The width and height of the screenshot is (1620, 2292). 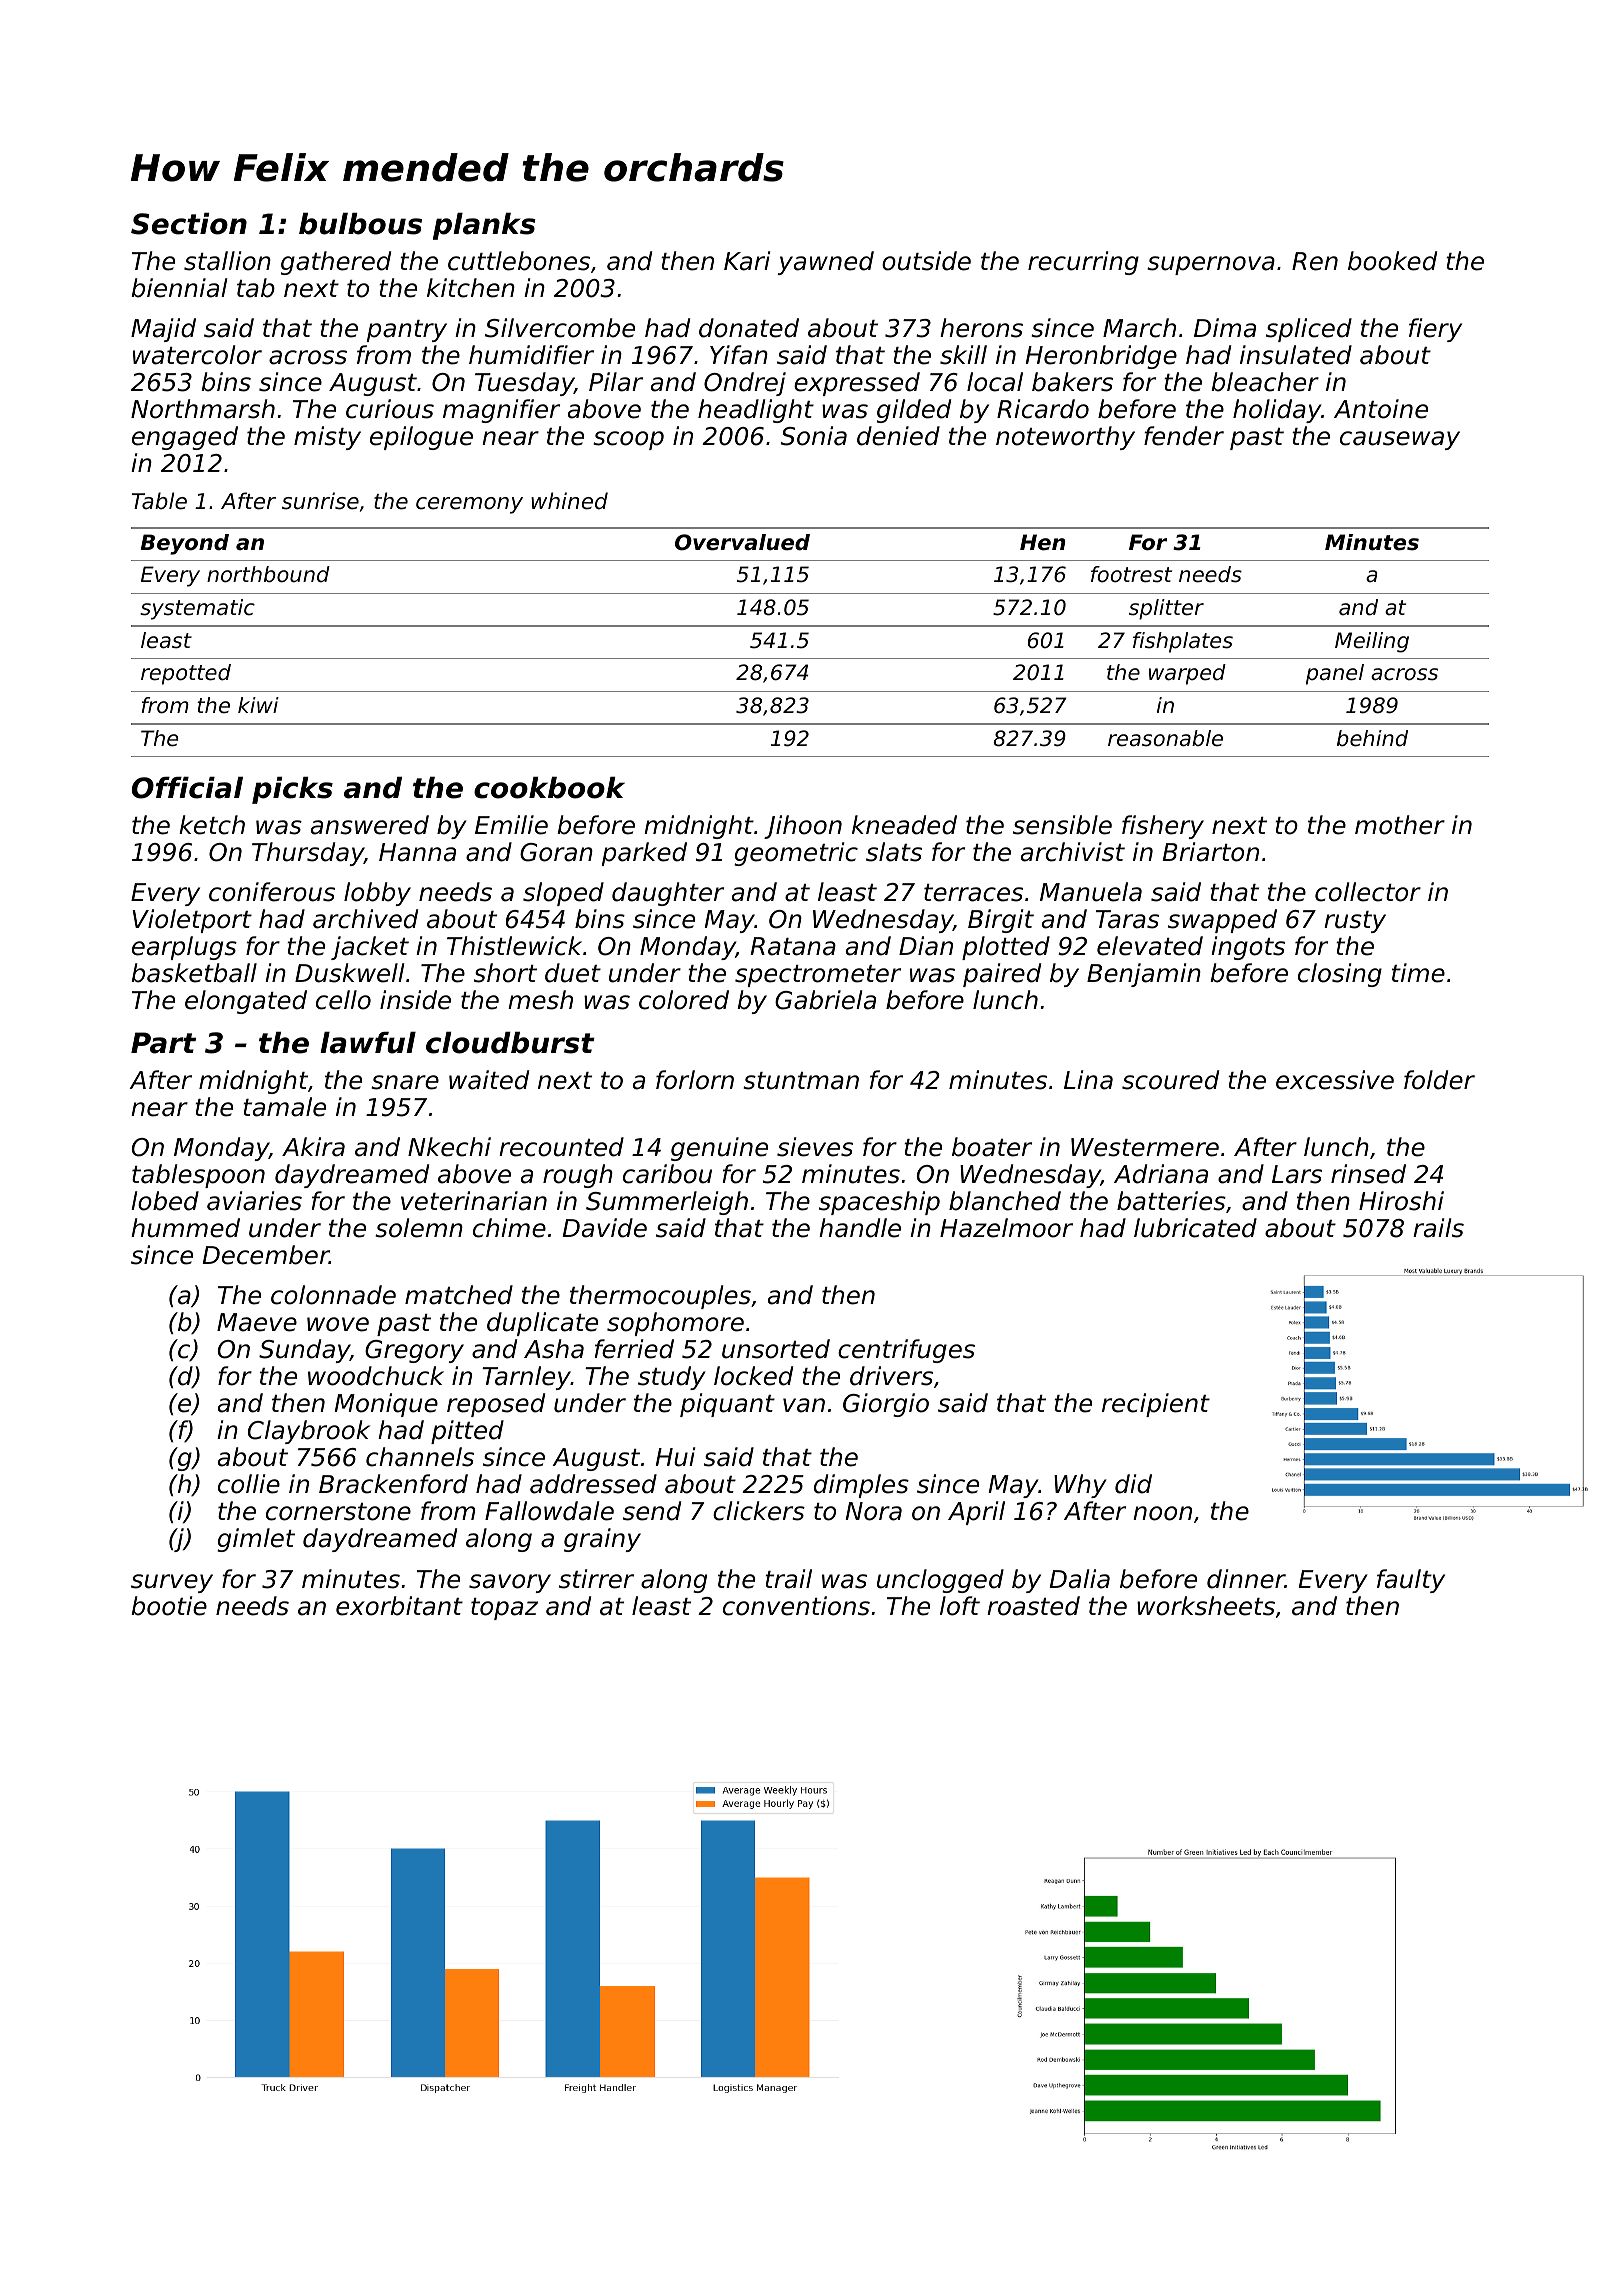 I want to click on Beyond, so click(x=185, y=544).
